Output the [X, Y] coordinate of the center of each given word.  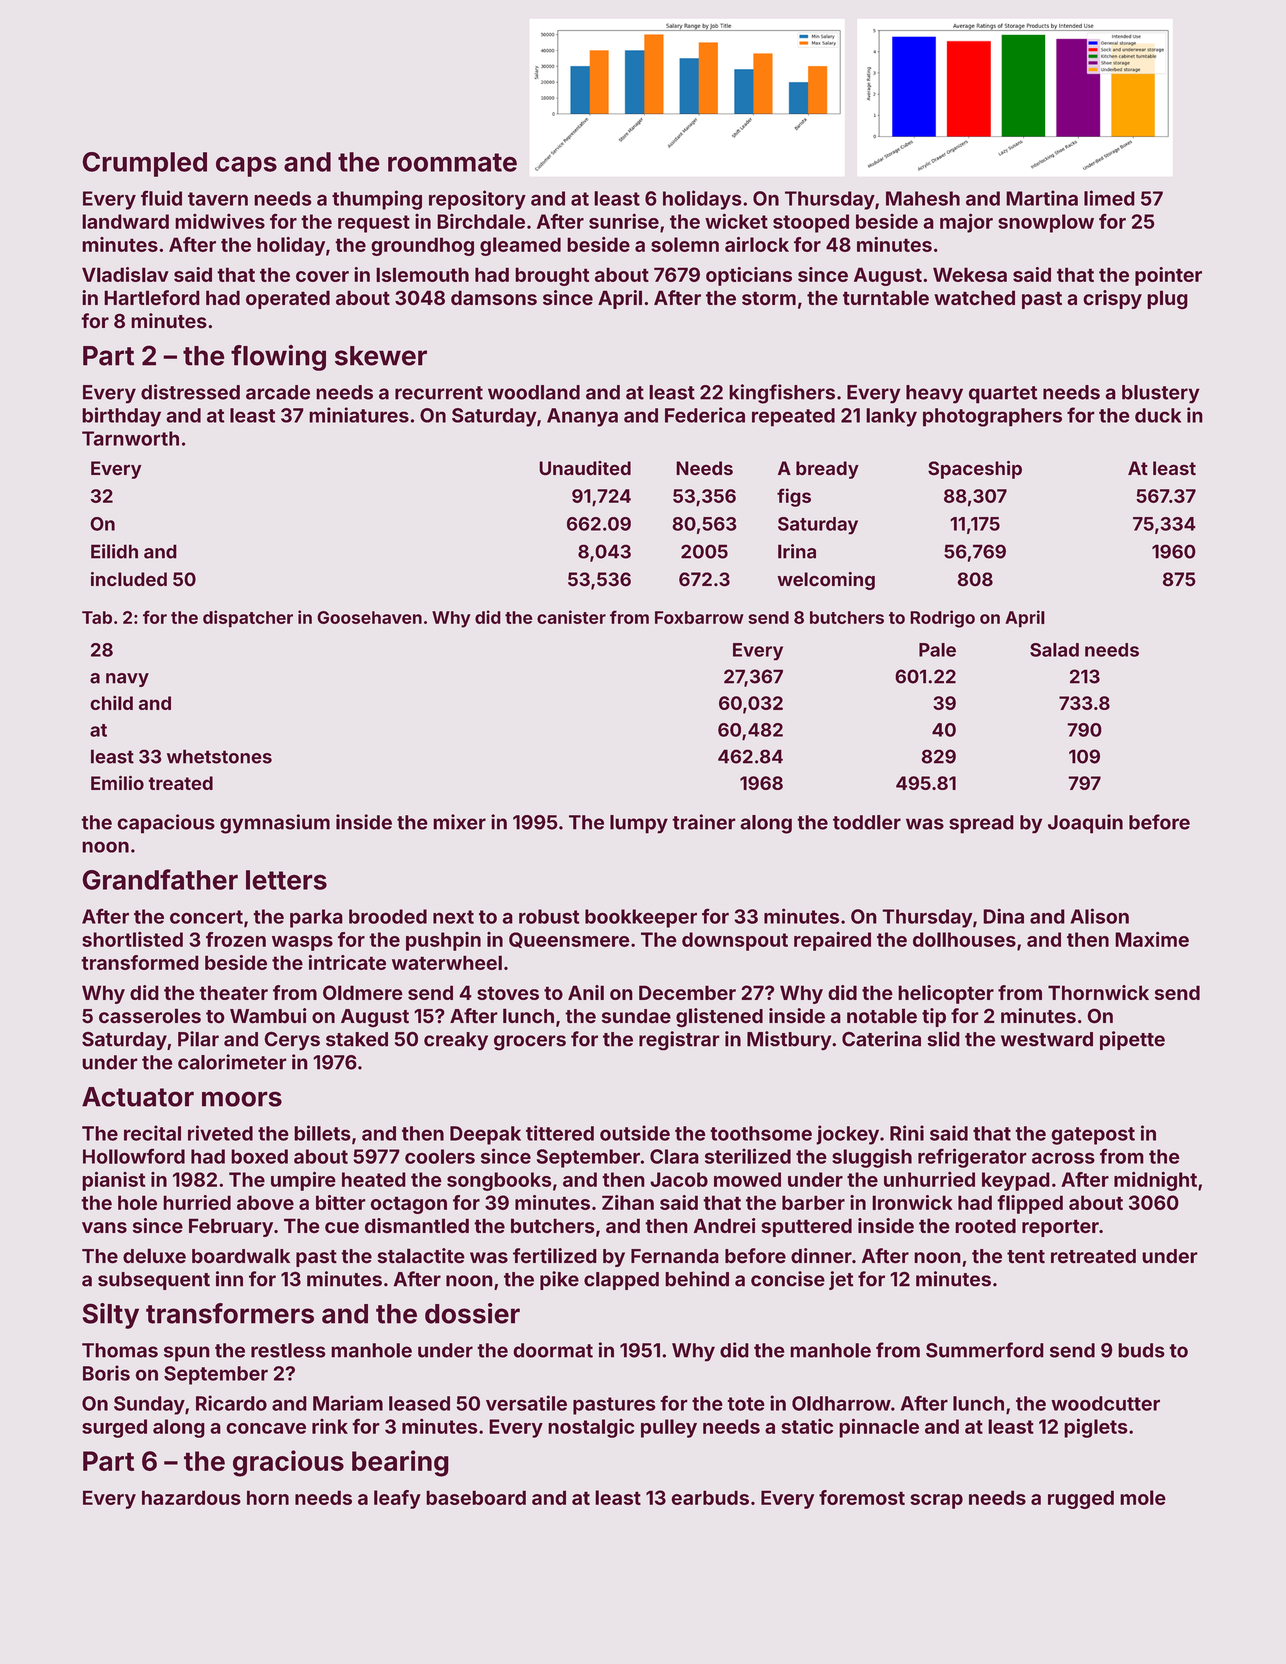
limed [1109, 198]
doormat [553, 1350]
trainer [704, 822]
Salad [1054, 650]
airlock [757, 244]
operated [288, 299]
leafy [397, 1499]
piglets [1096, 1428]
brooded [388, 916]
